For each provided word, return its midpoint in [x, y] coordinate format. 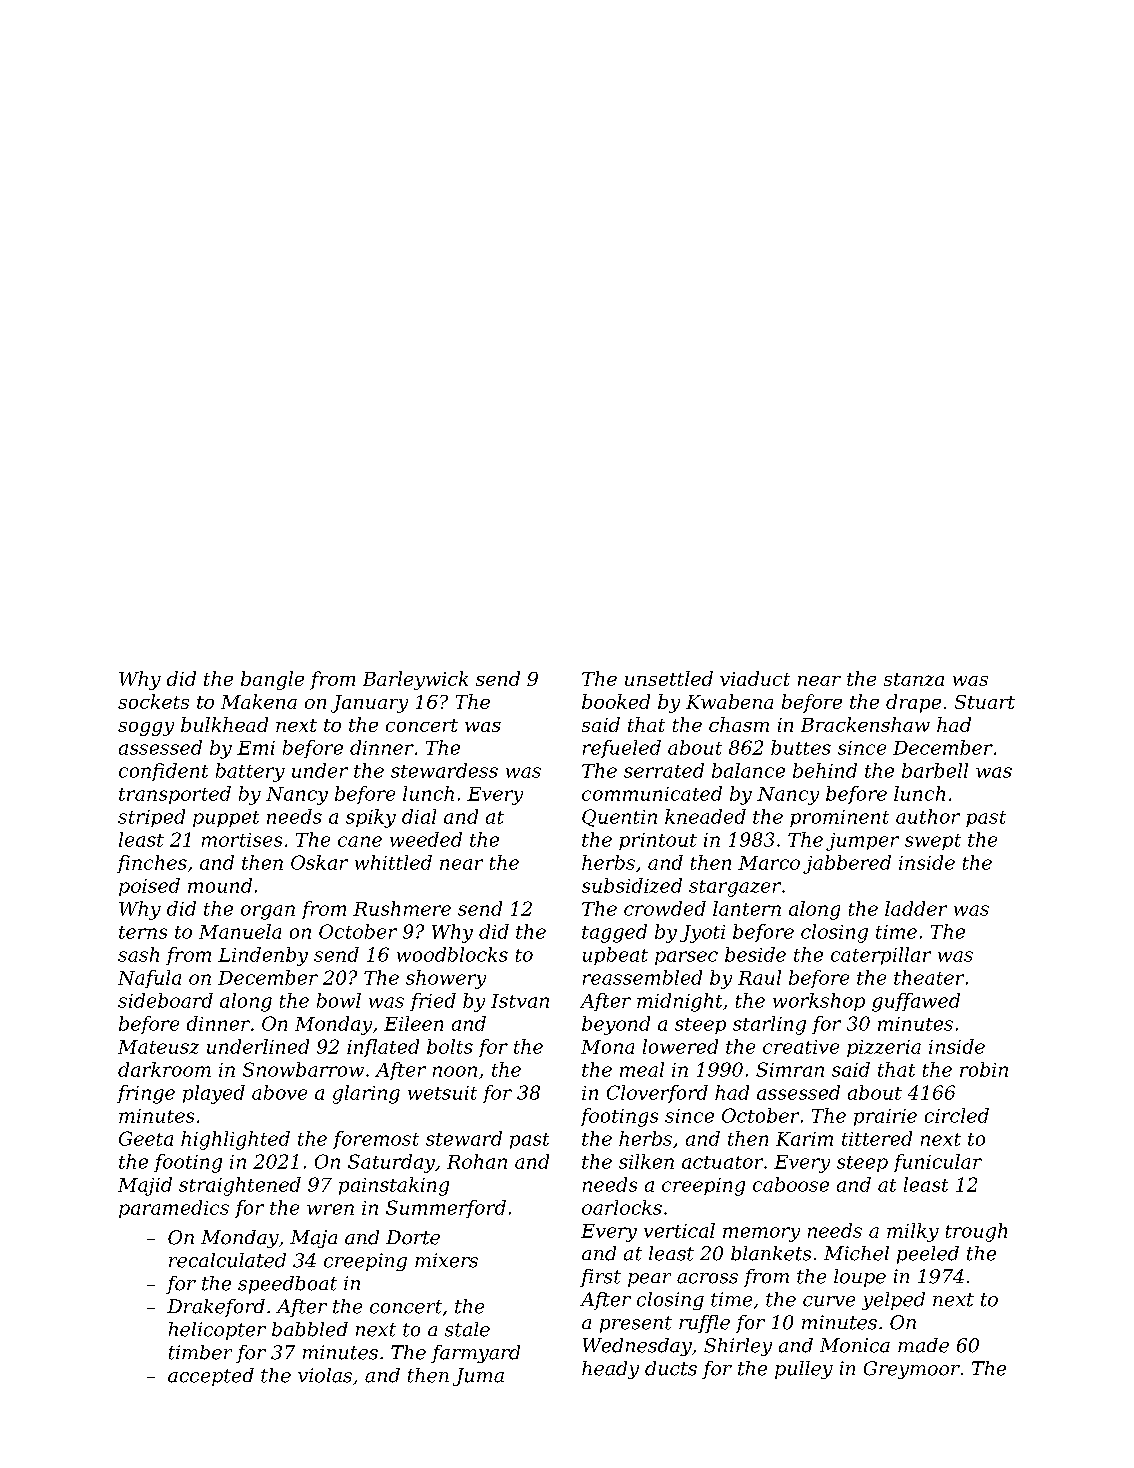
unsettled [669, 678]
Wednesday [637, 1347]
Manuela [240, 931]
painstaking [394, 1186]
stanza [914, 679]
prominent [839, 818]
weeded [426, 839]
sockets [153, 701]
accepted [211, 1377]
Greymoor [912, 1370]
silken [646, 1161]
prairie [885, 1117]
